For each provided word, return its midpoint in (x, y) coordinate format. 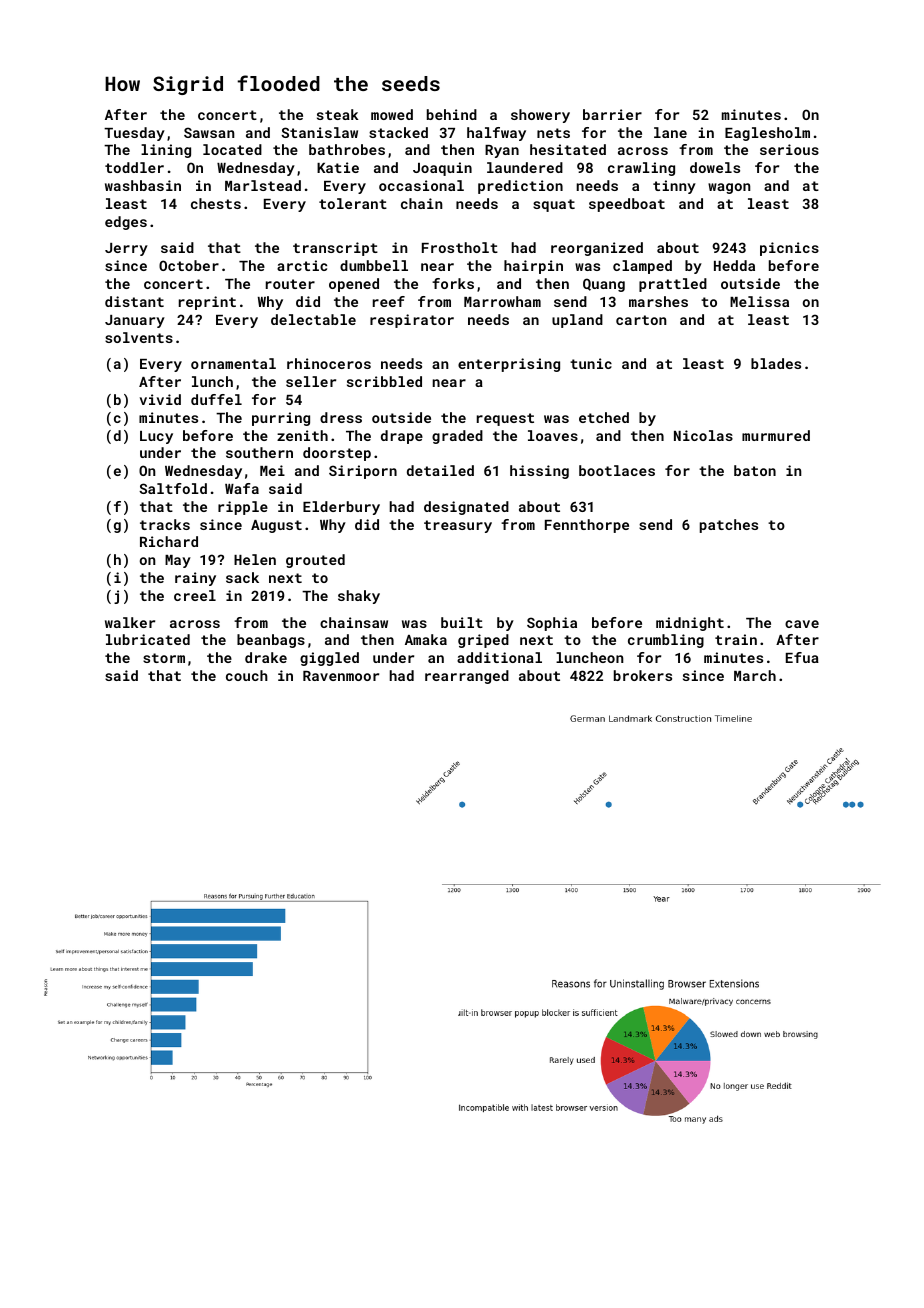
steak (338, 114)
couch (247, 675)
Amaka (426, 639)
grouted (315, 561)
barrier (612, 114)
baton (755, 470)
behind (452, 114)
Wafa (242, 488)
